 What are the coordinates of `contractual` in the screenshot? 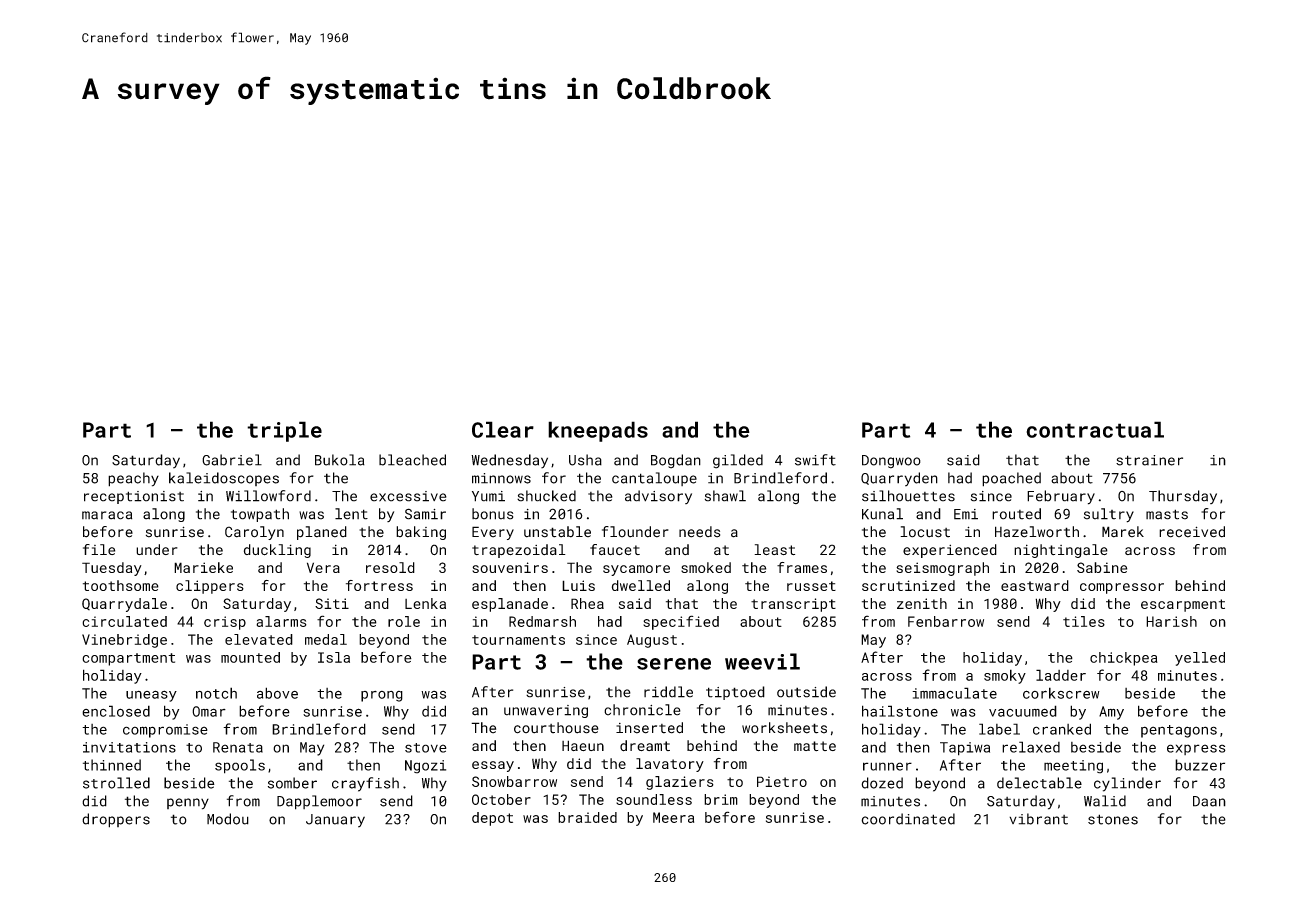 It's located at (1095, 429).
